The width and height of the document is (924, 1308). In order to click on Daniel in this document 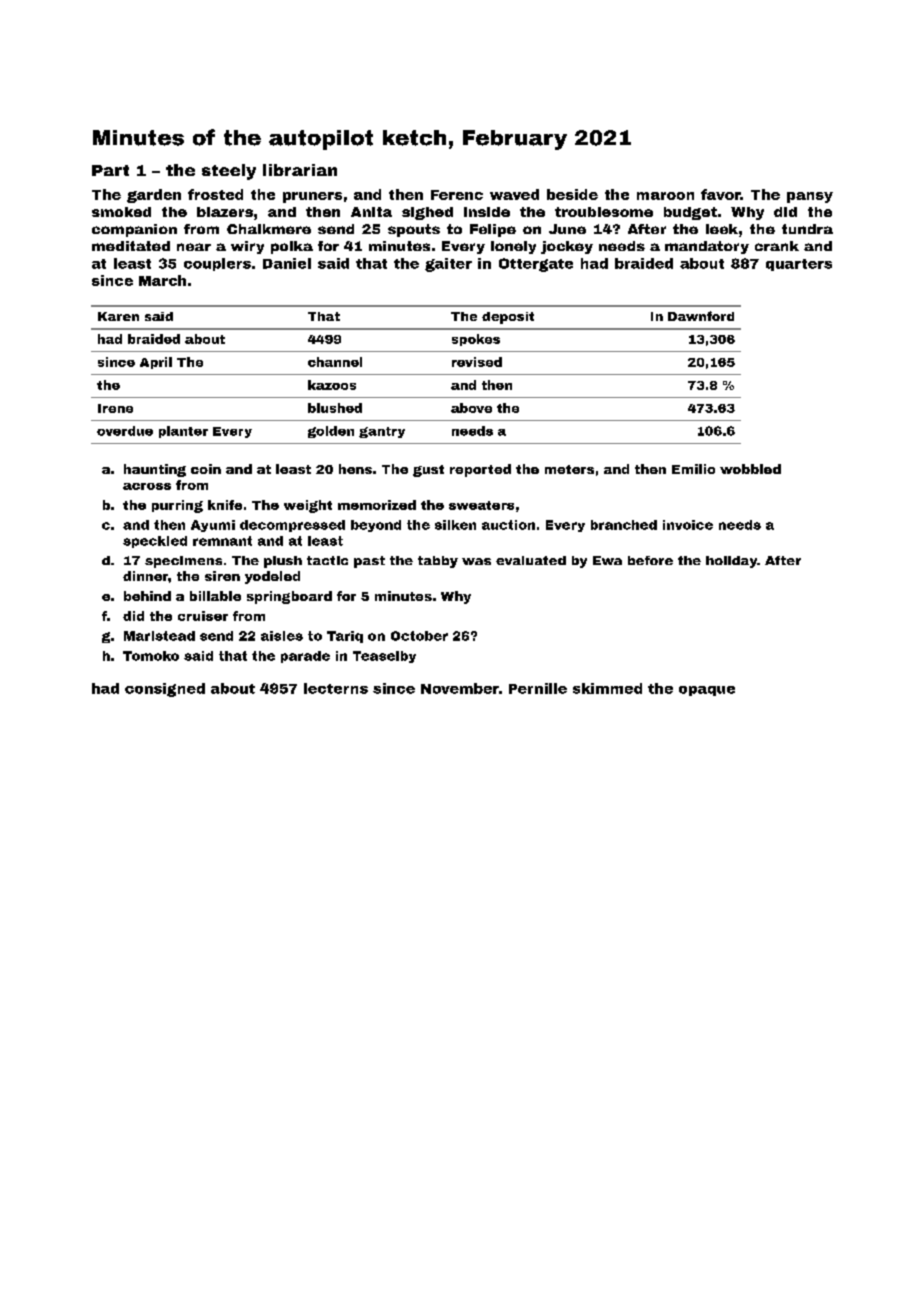, I will do `click(287, 263)`.
